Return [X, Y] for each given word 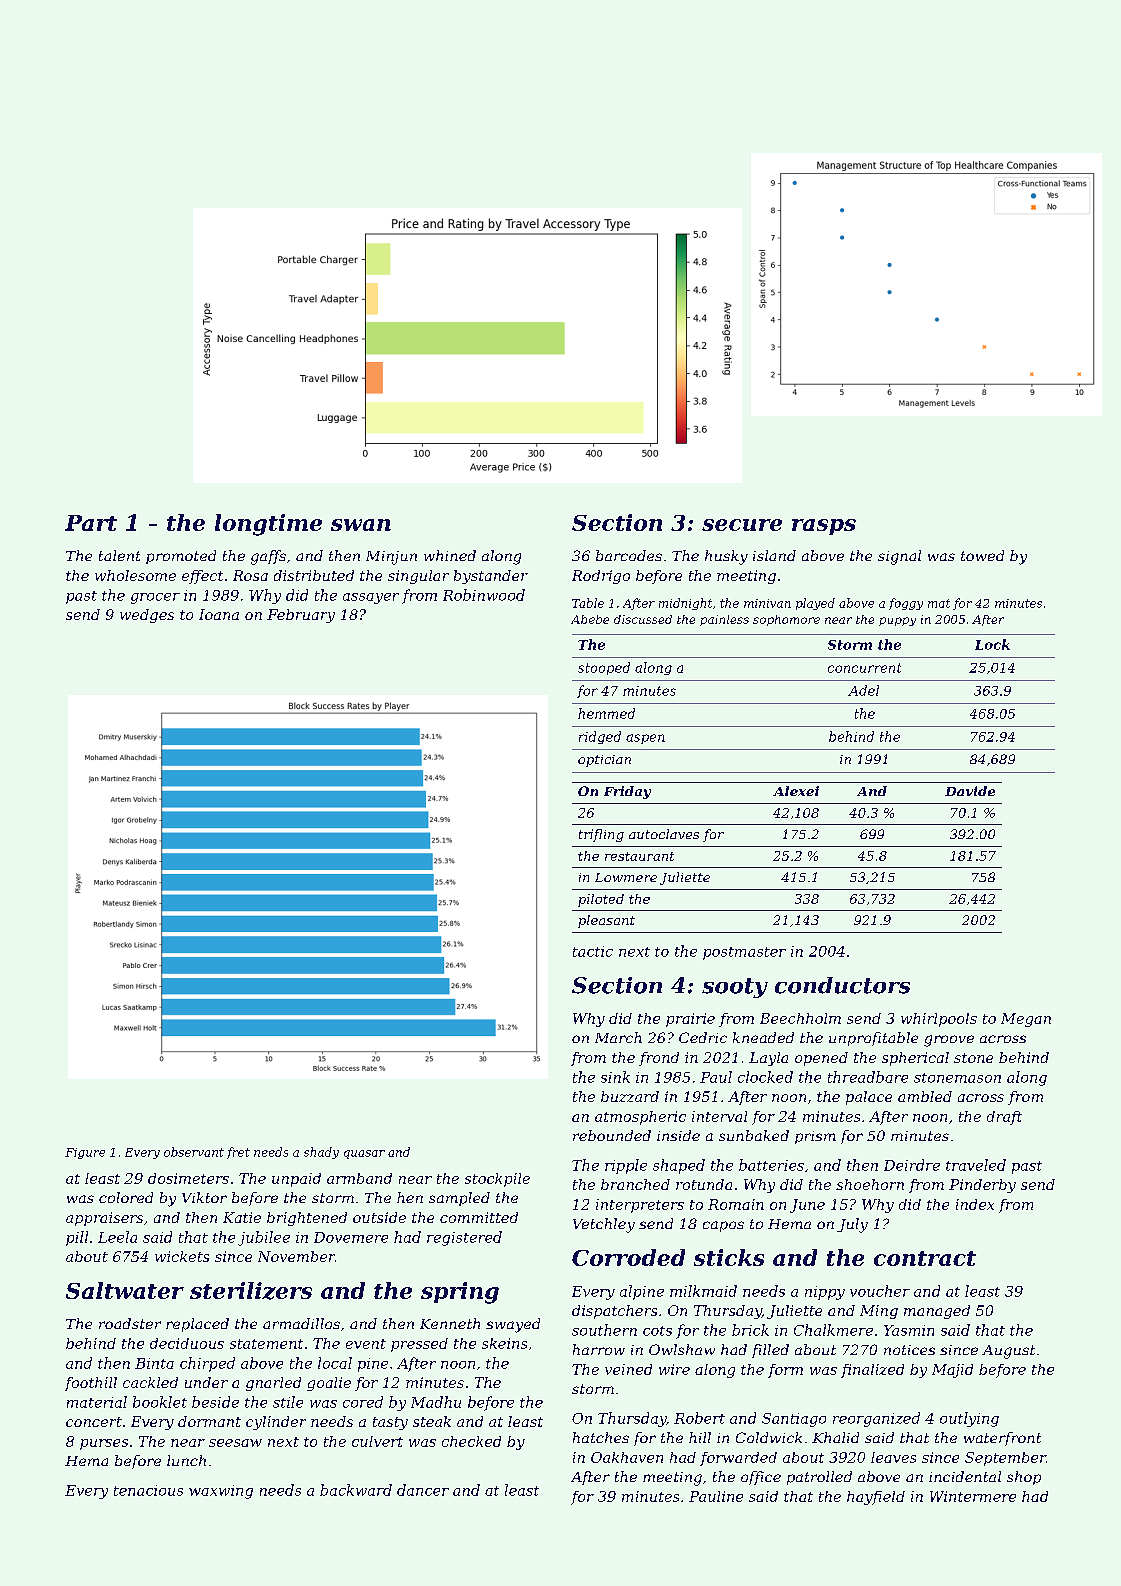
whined [450, 555]
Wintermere [973, 1496]
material [97, 1402]
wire [674, 1369]
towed [982, 555]
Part [91, 523]
